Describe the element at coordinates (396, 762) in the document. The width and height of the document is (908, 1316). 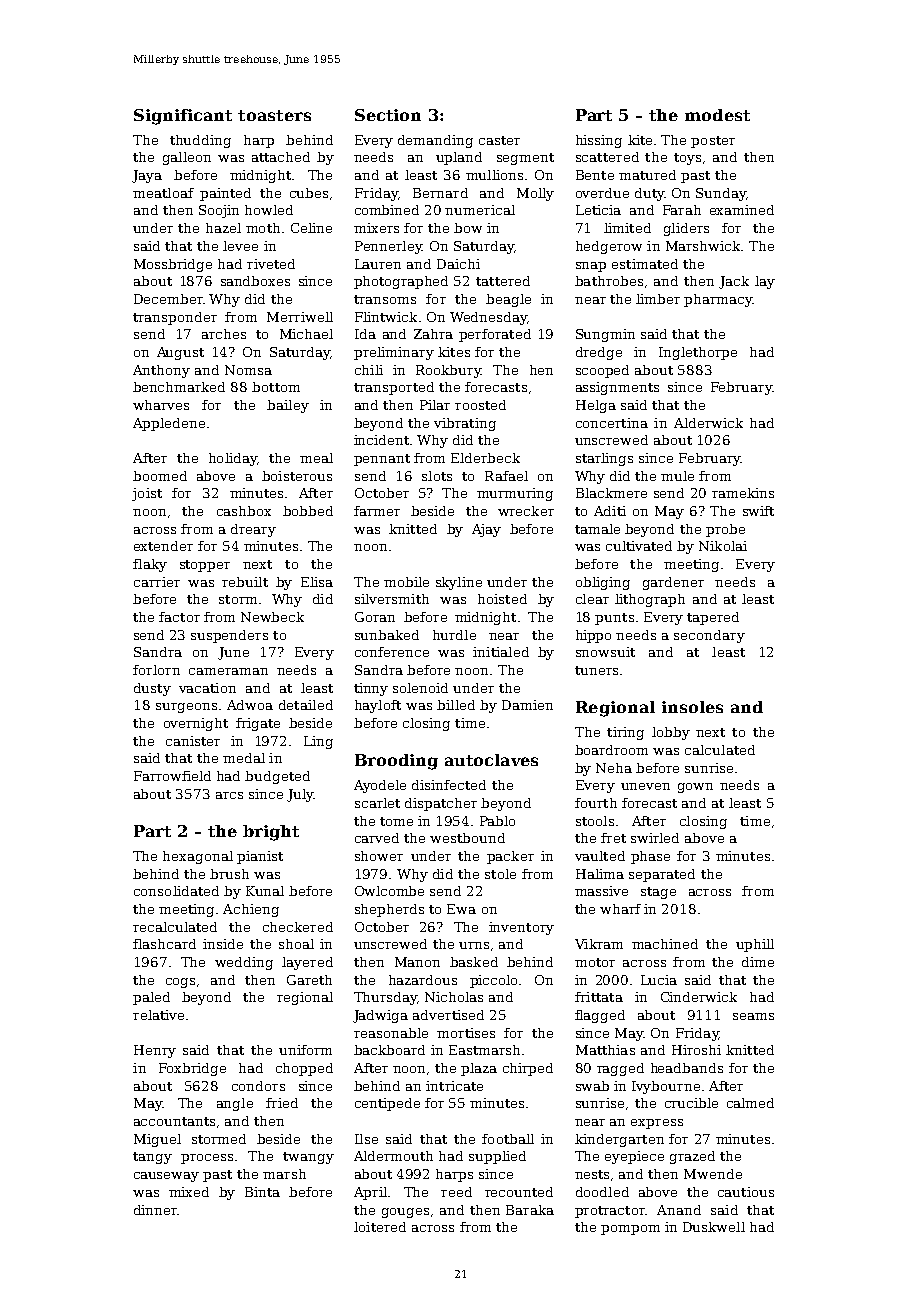
I see `Brooding` at that location.
